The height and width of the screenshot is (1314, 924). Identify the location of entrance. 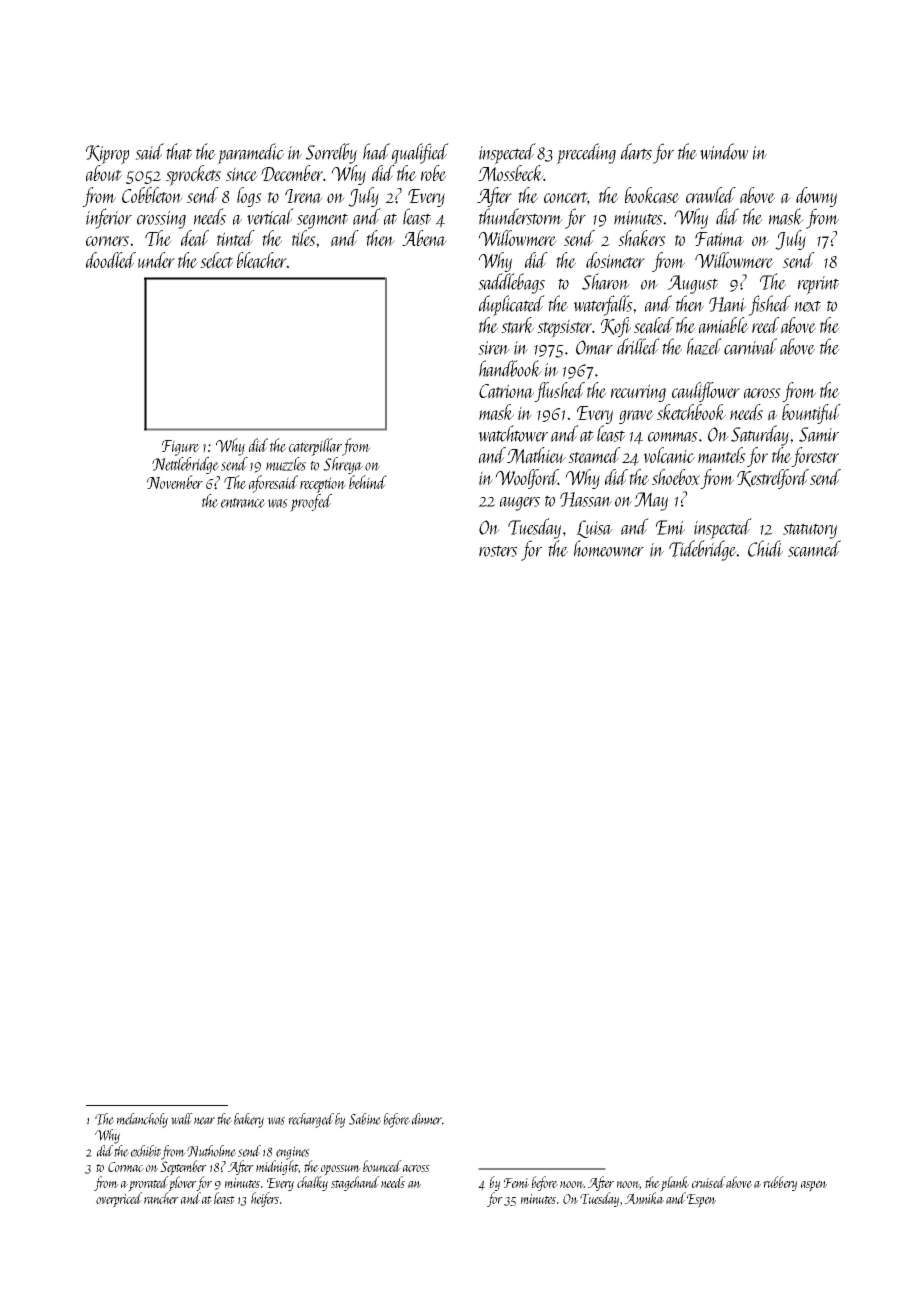
(243, 503).
